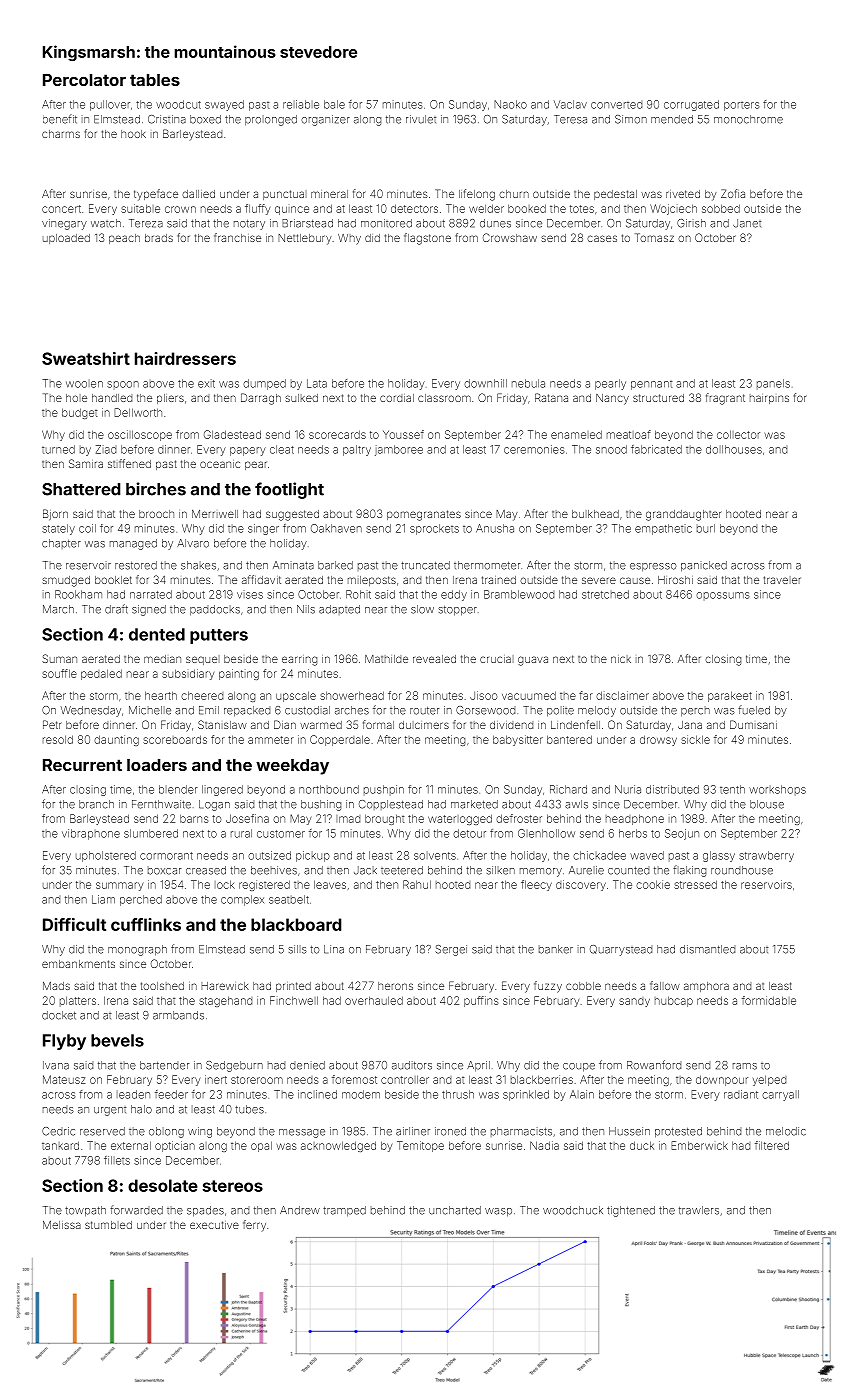  Describe the element at coordinates (706, 528) in the screenshot. I see `burl` at that location.
